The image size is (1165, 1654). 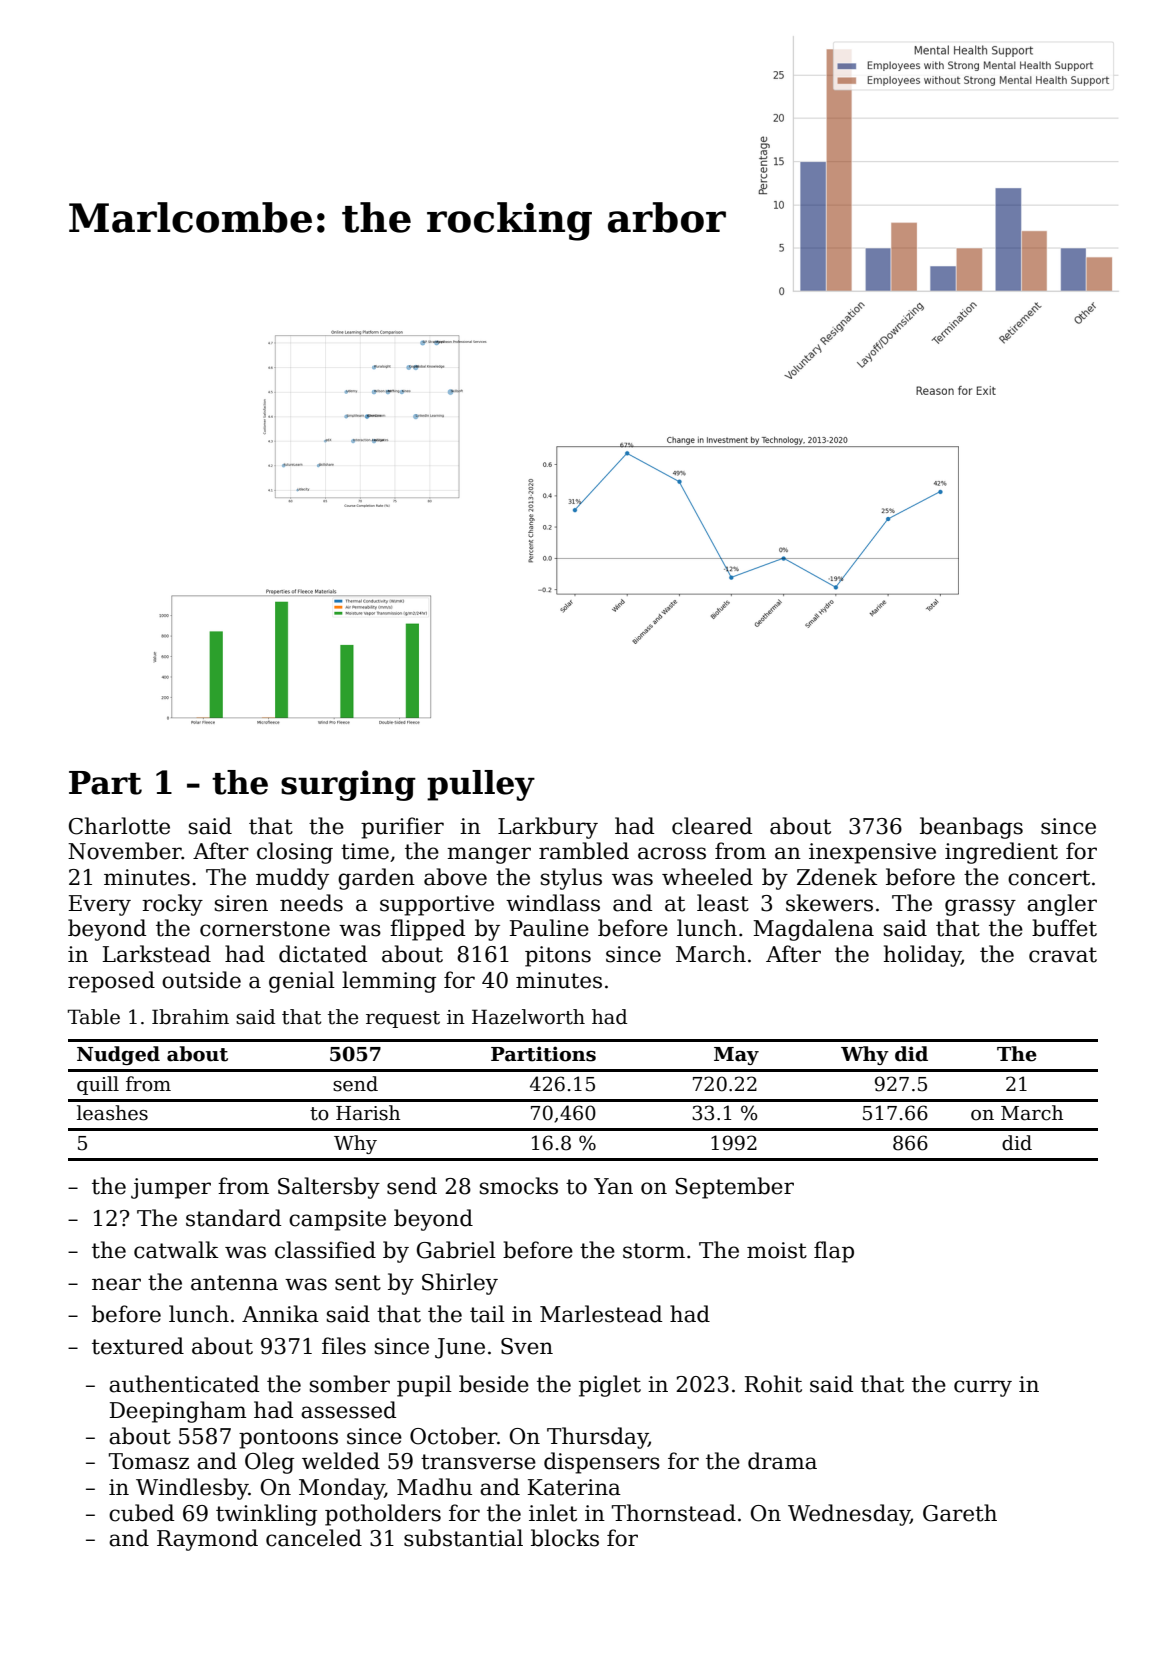 I want to click on beanbags, so click(x=971, y=828).
